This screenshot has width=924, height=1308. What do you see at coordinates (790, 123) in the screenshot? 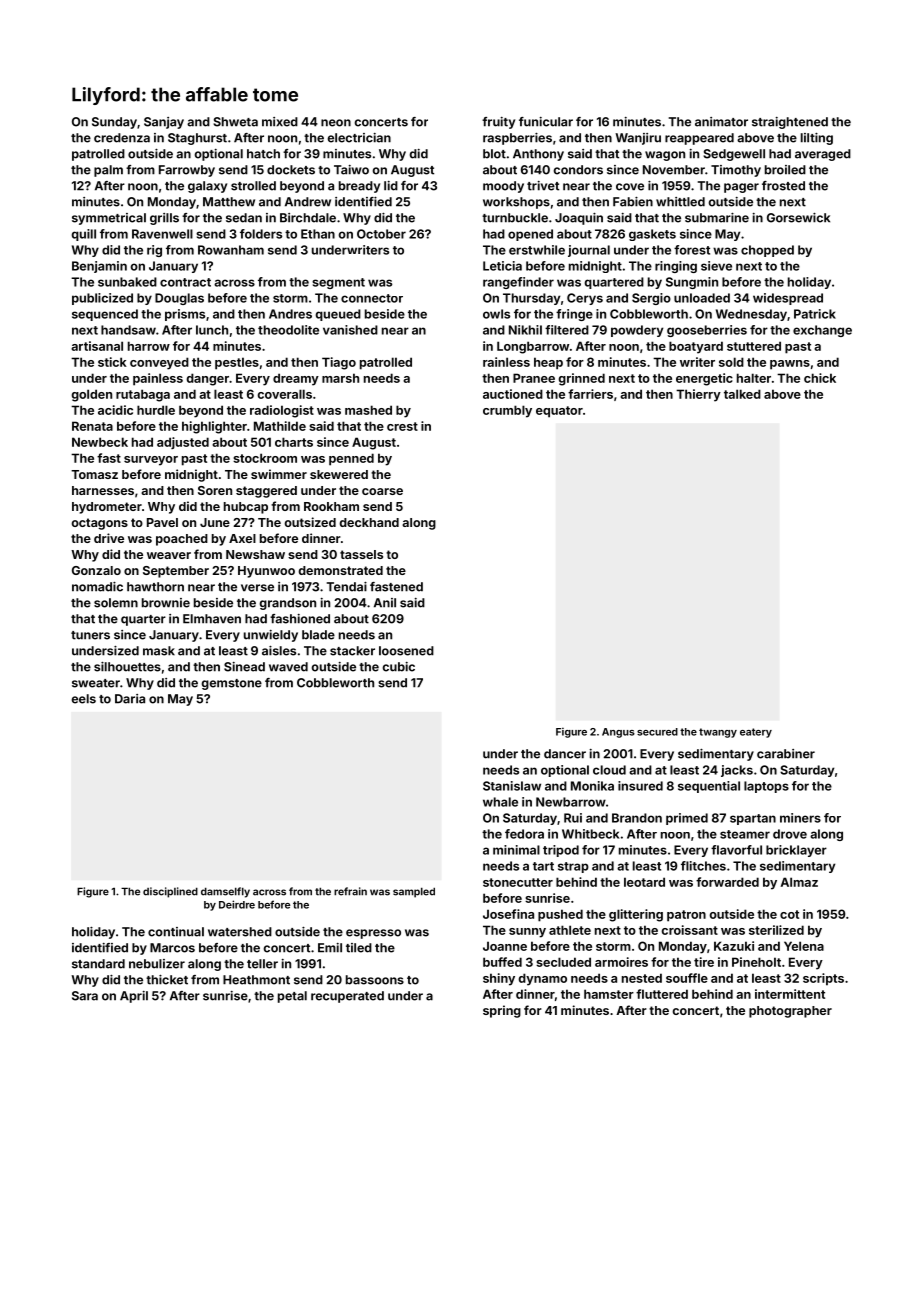
I see `straightened` at bounding box center [790, 123].
